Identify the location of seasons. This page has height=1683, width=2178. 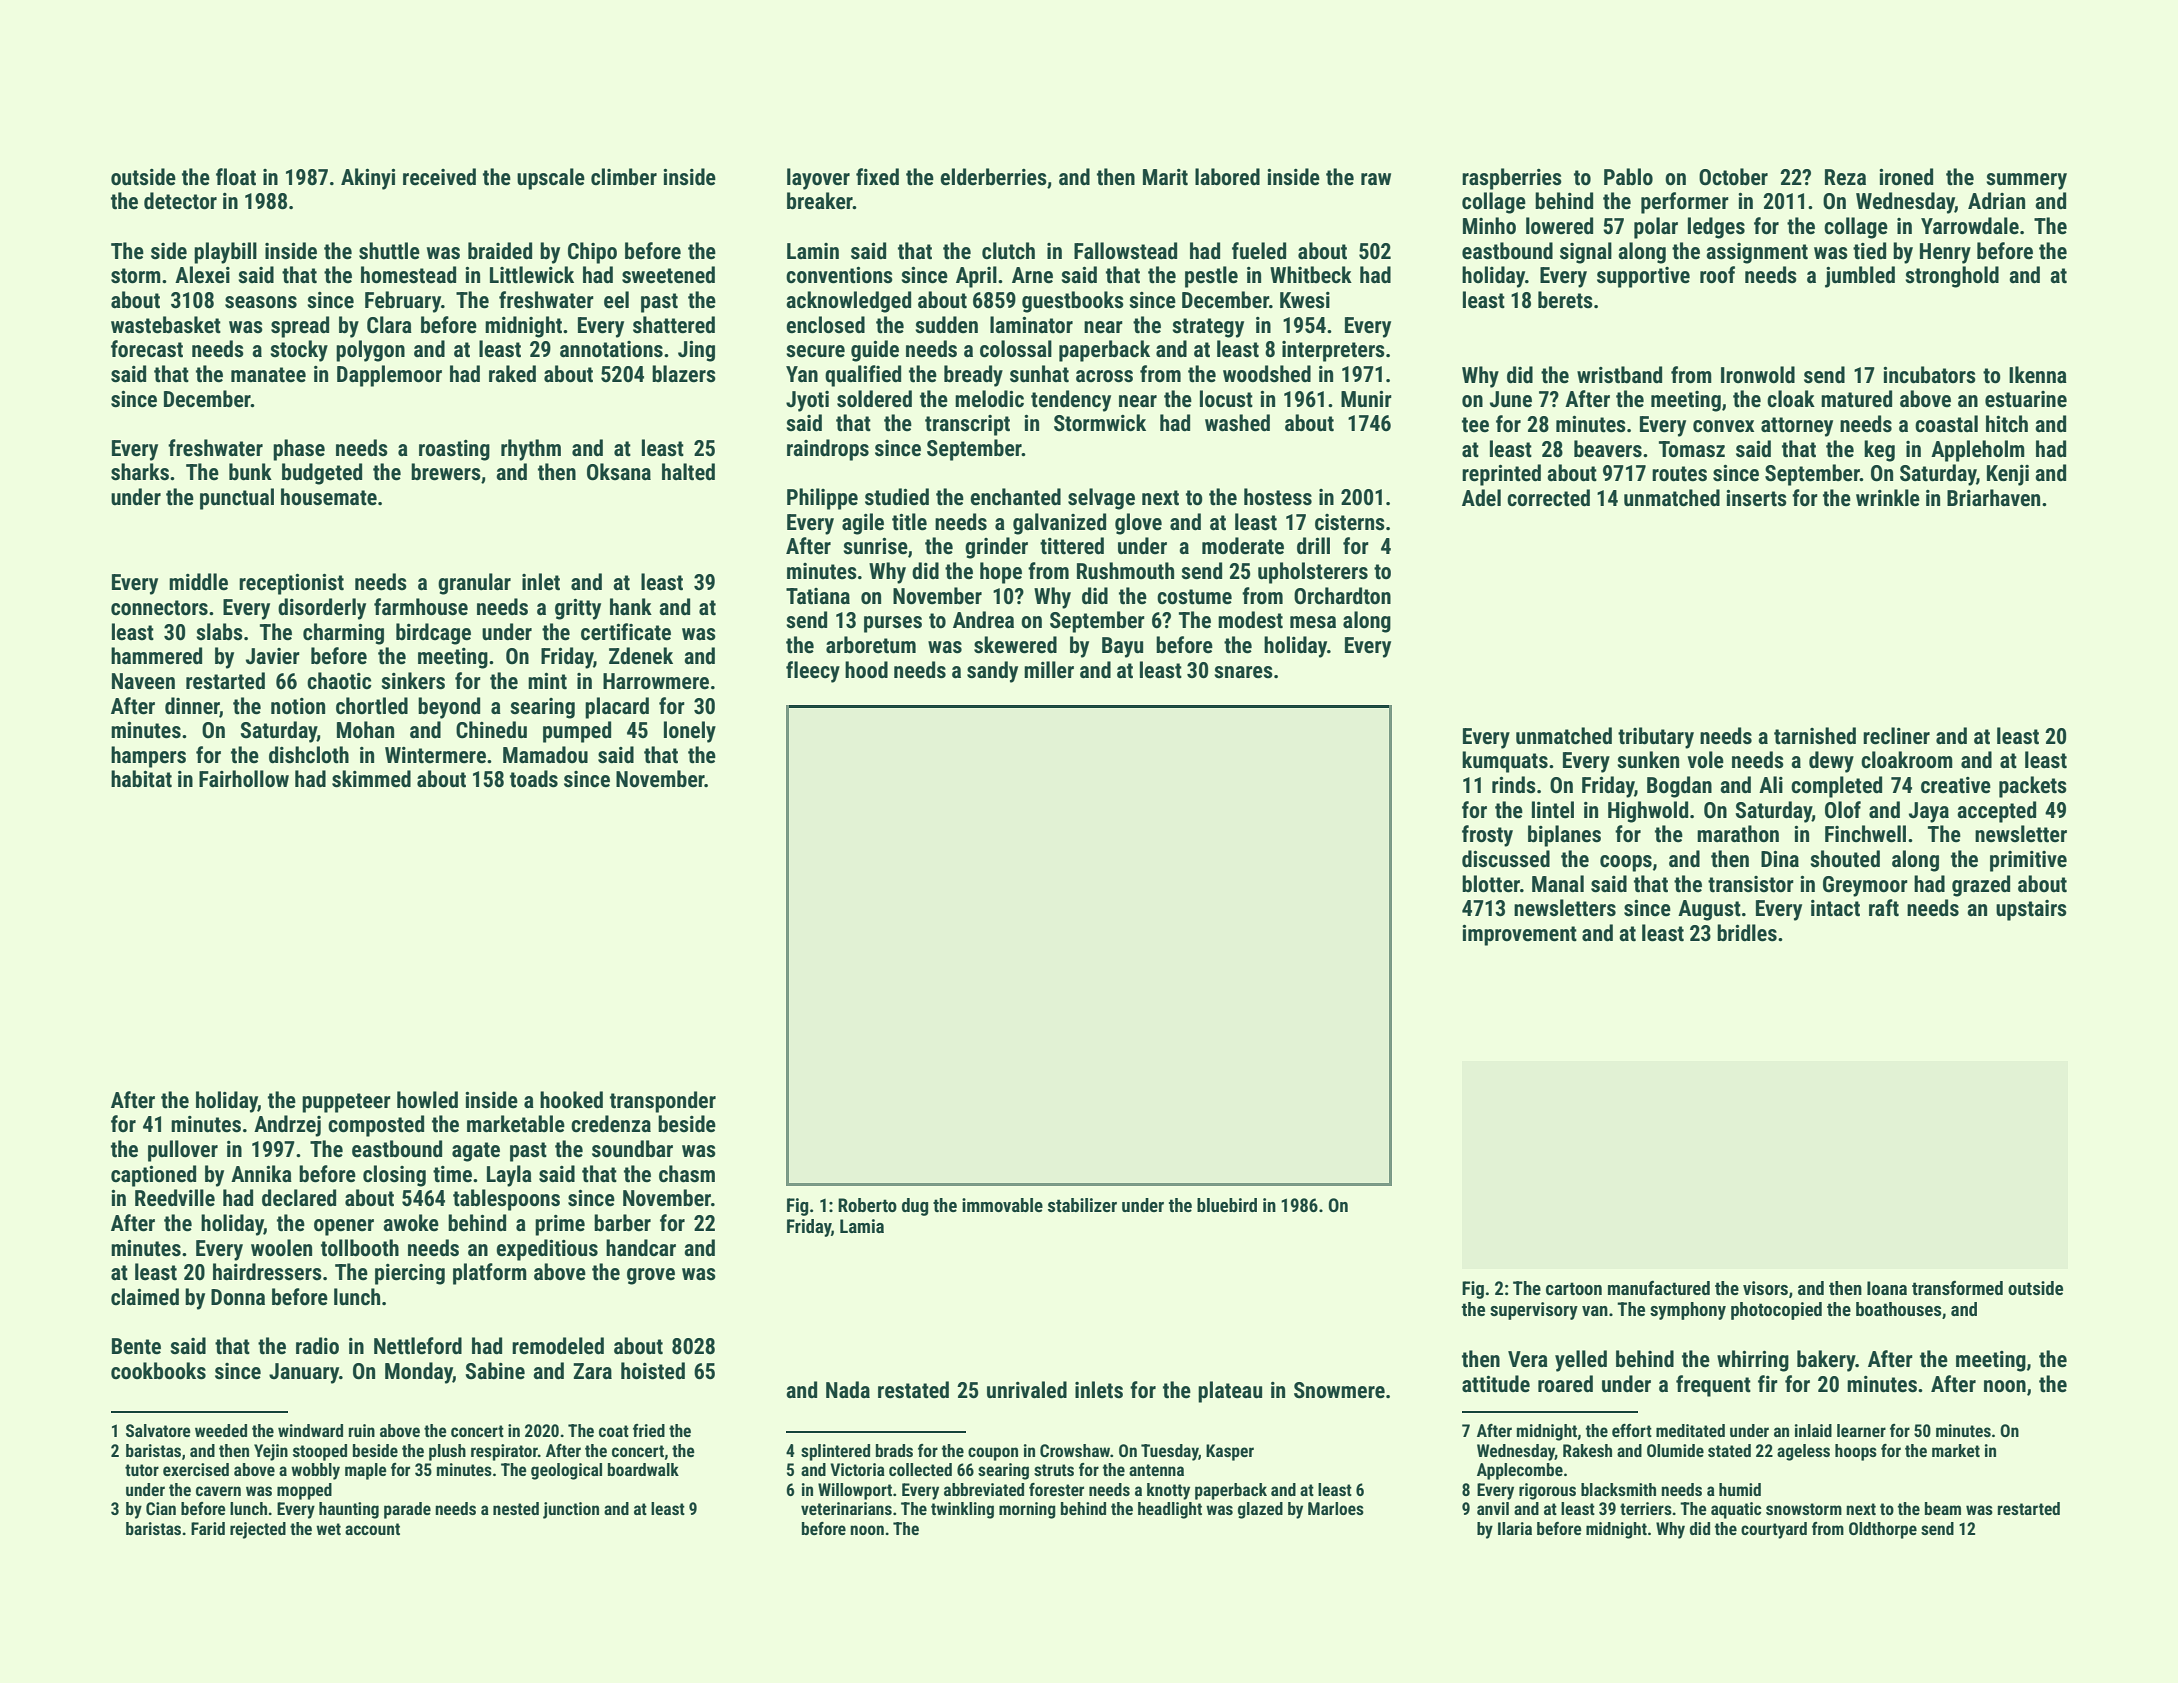
(261, 302).
